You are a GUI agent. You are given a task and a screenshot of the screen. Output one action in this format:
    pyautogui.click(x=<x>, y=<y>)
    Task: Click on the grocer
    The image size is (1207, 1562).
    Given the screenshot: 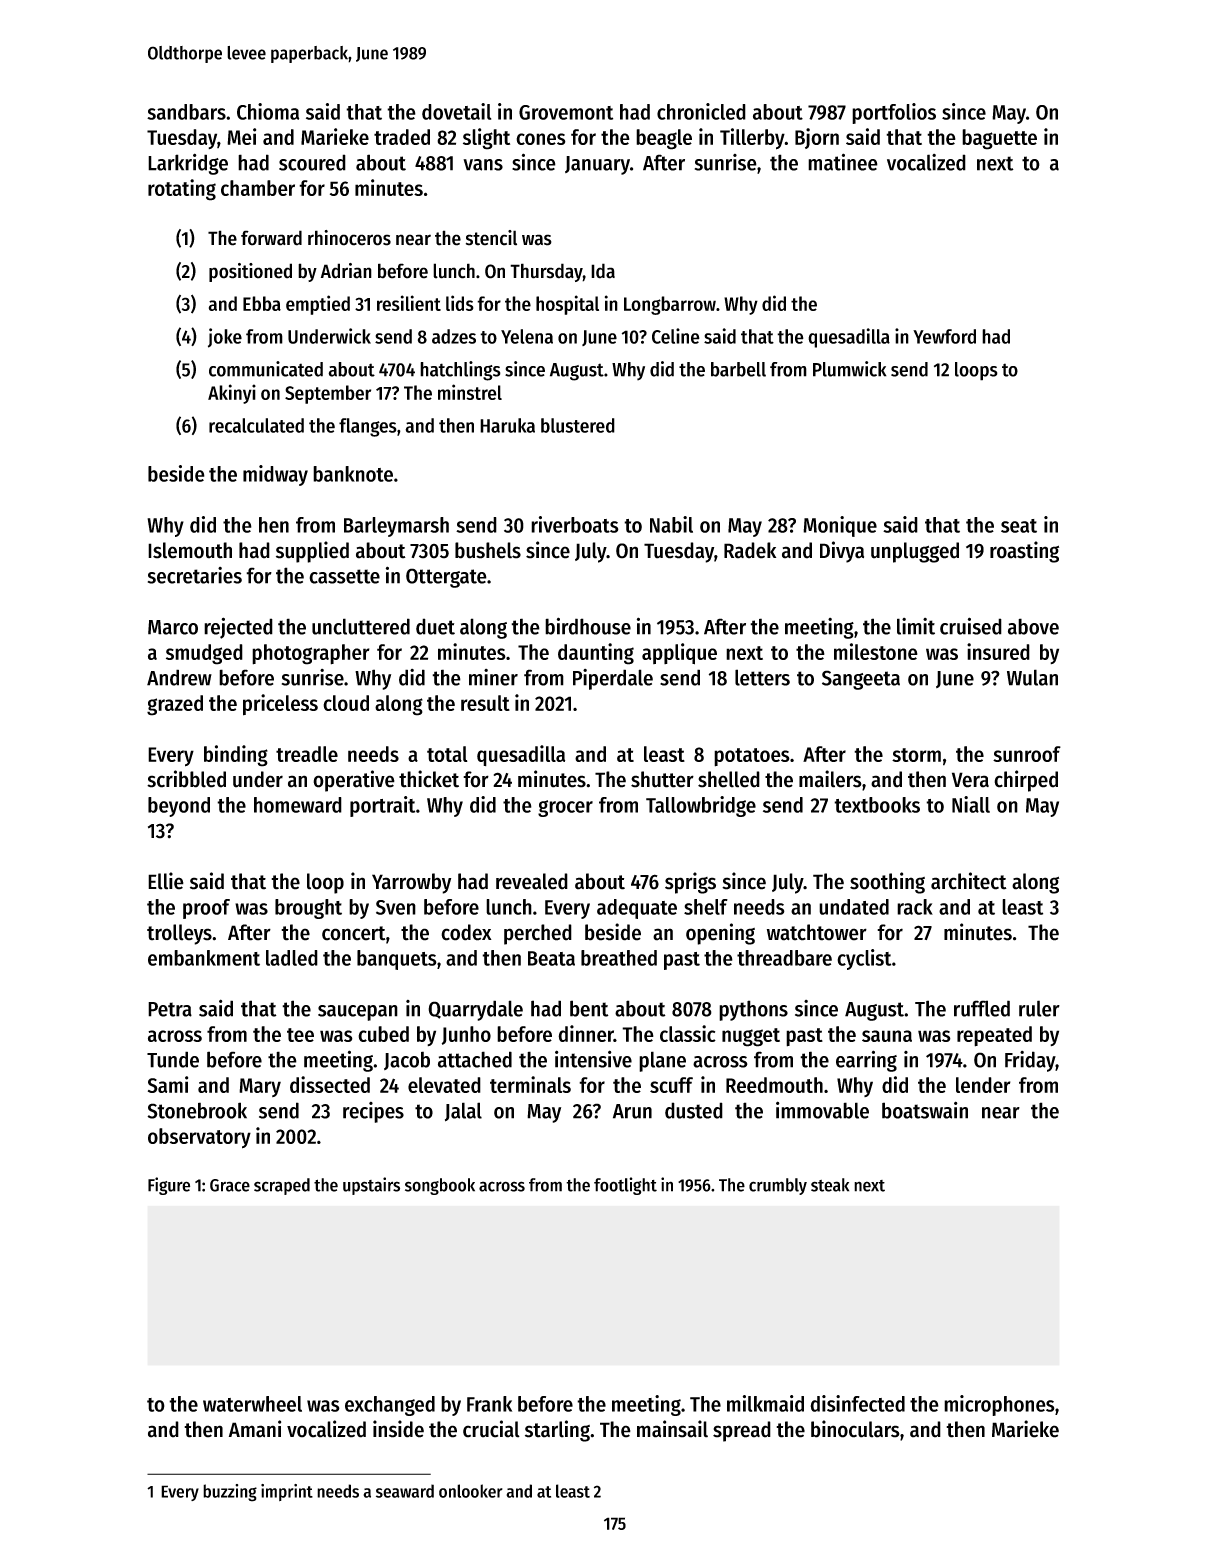 What is the action you would take?
    pyautogui.click(x=565, y=808)
